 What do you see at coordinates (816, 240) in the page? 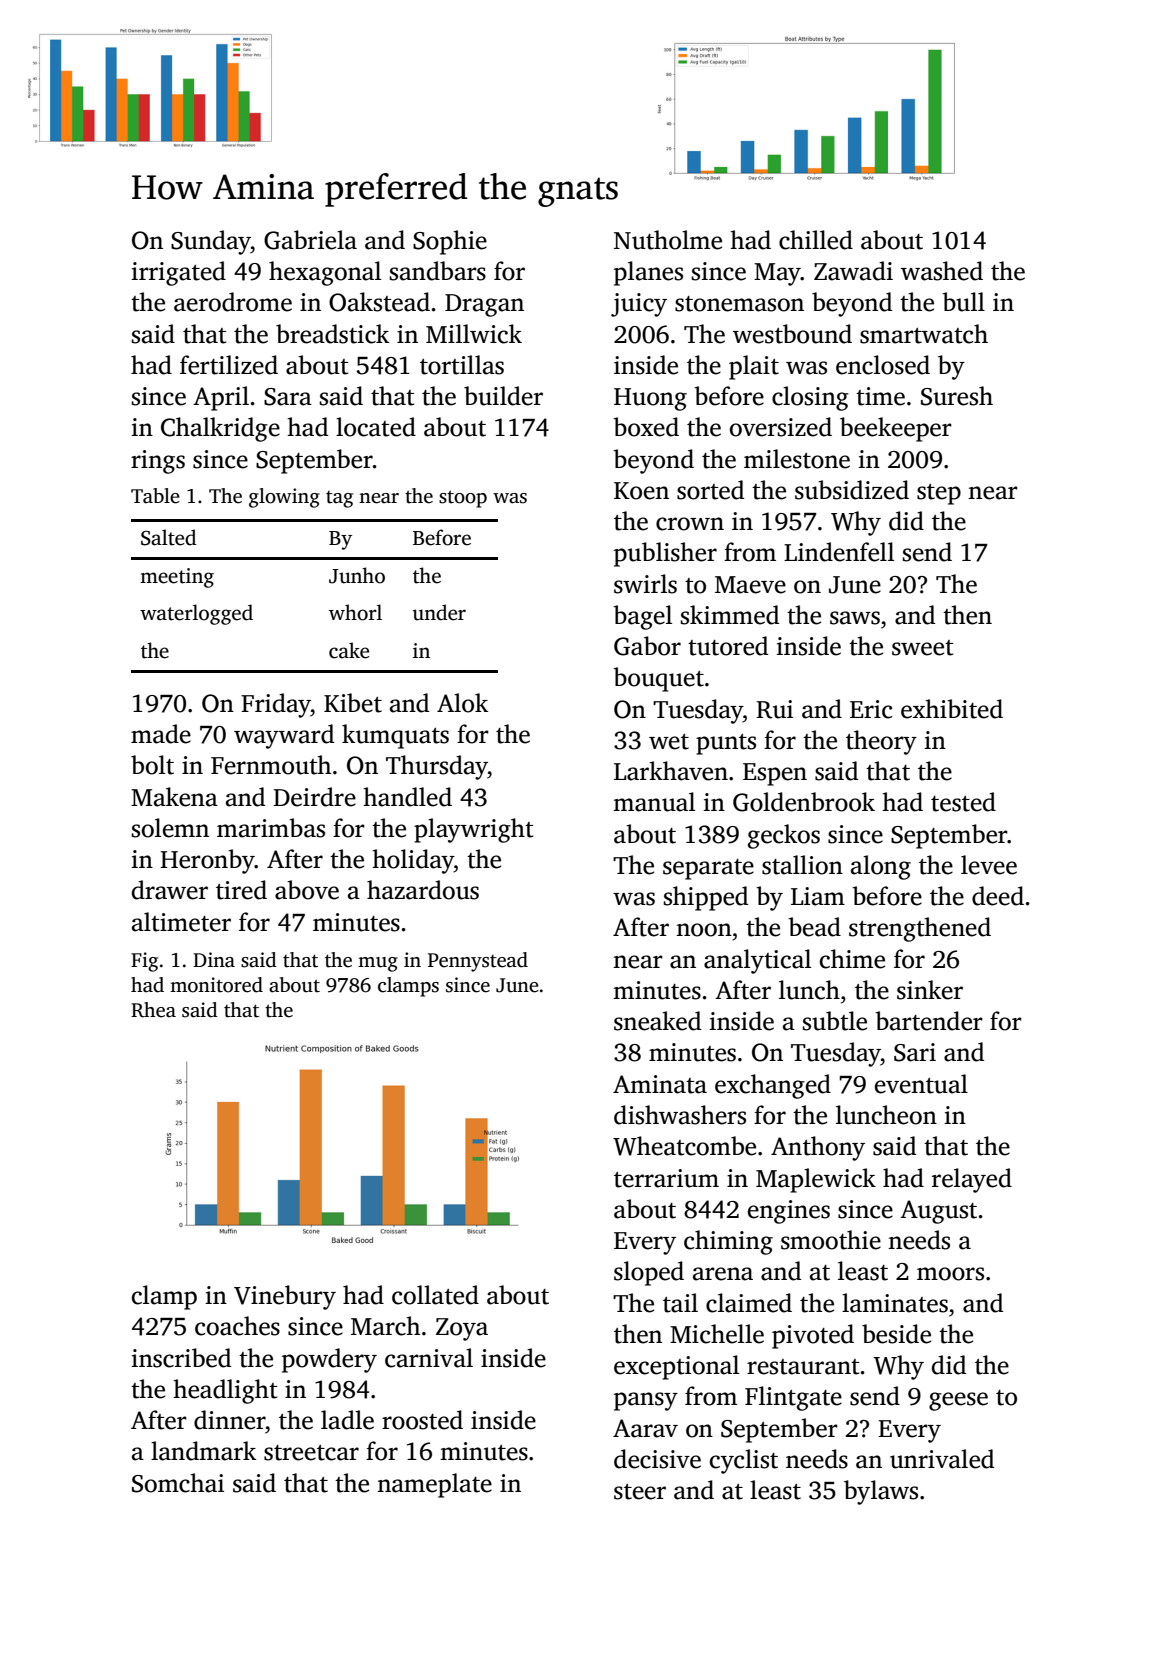
I see `chilled` at bounding box center [816, 240].
